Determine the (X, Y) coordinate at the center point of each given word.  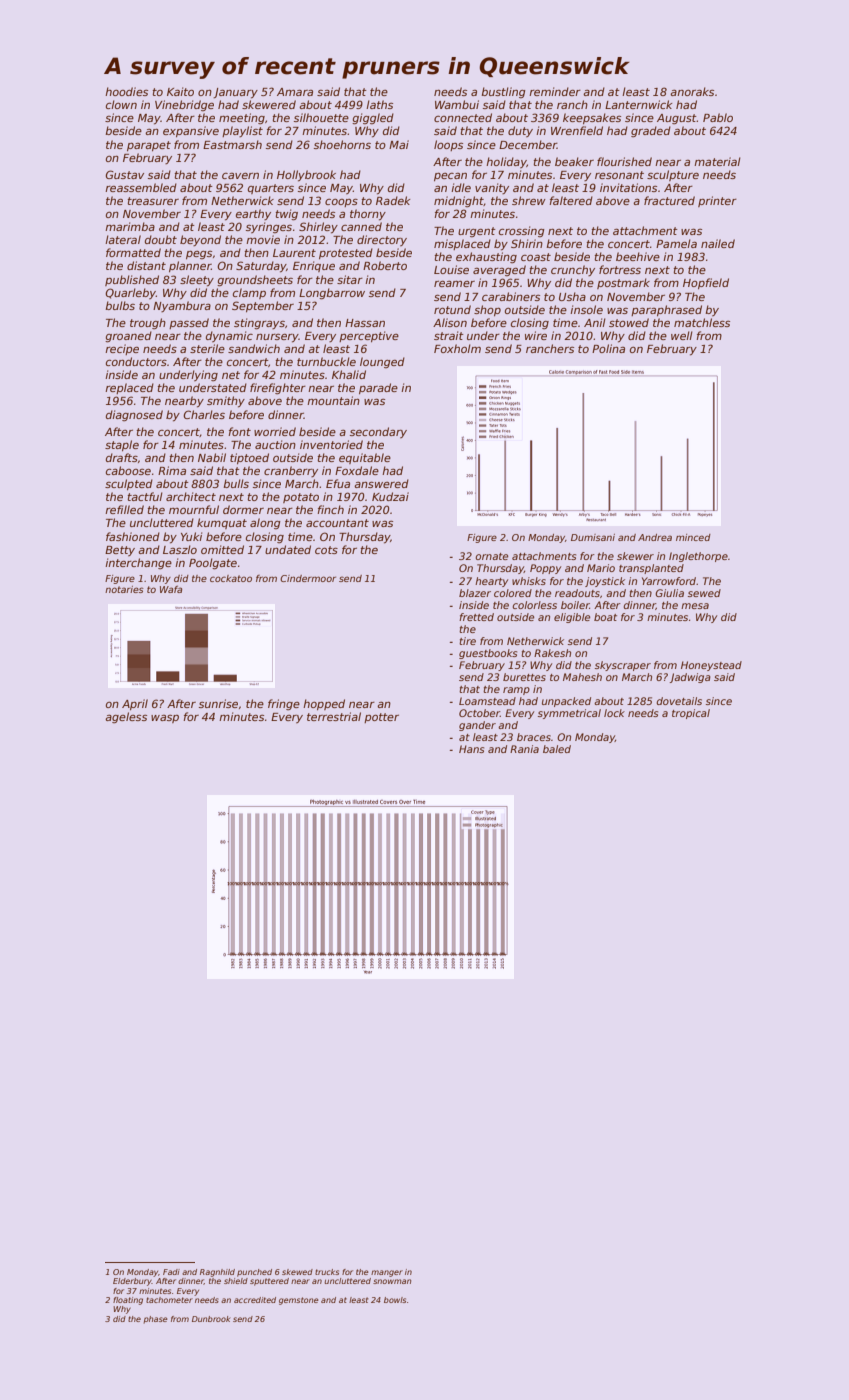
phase (156, 1320)
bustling (503, 92)
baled (557, 749)
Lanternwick (638, 104)
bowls (395, 1300)
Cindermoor (308, 578)
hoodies (126, 91)
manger (387, 1273)
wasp (165, 719)
